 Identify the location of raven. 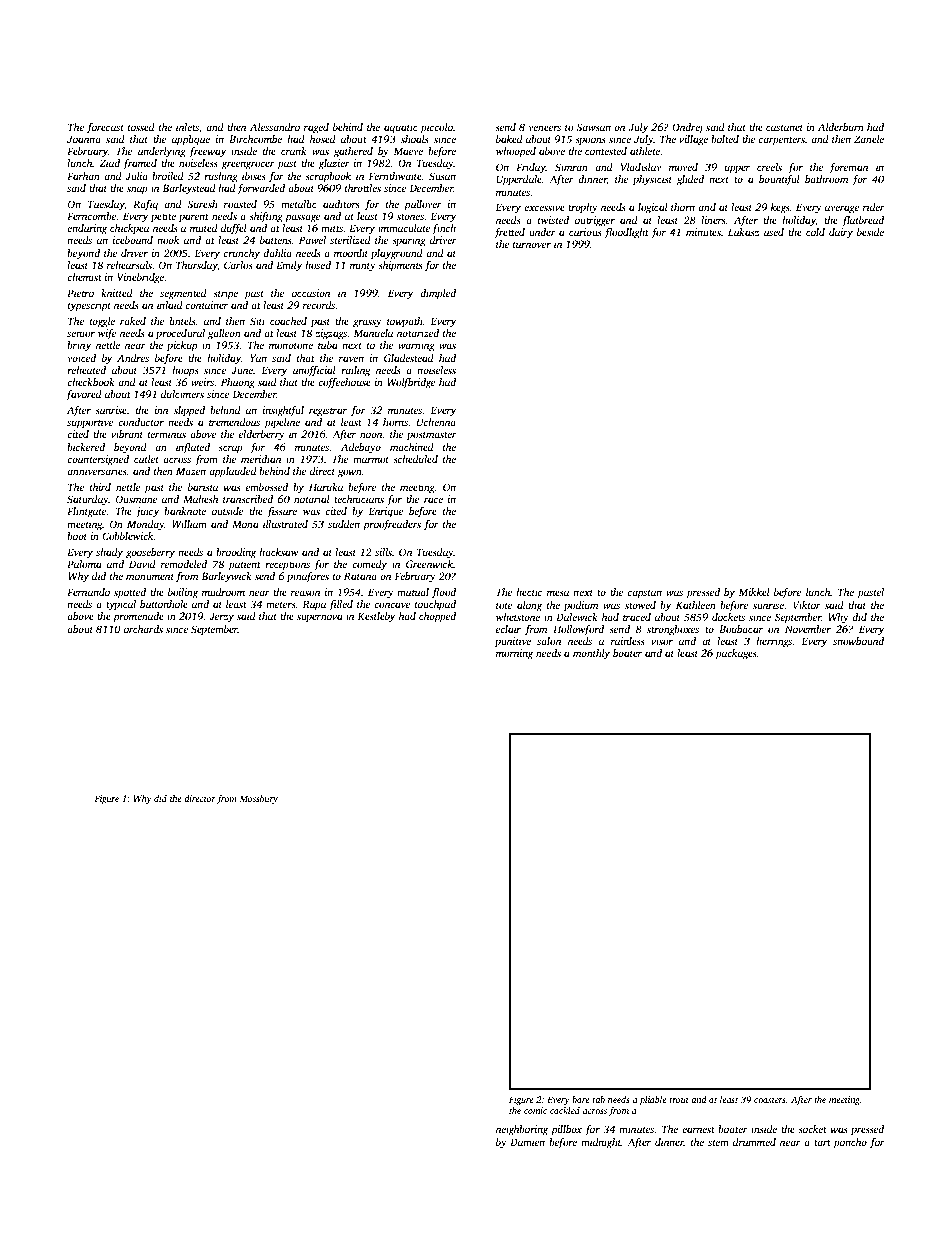
(351, 359).
